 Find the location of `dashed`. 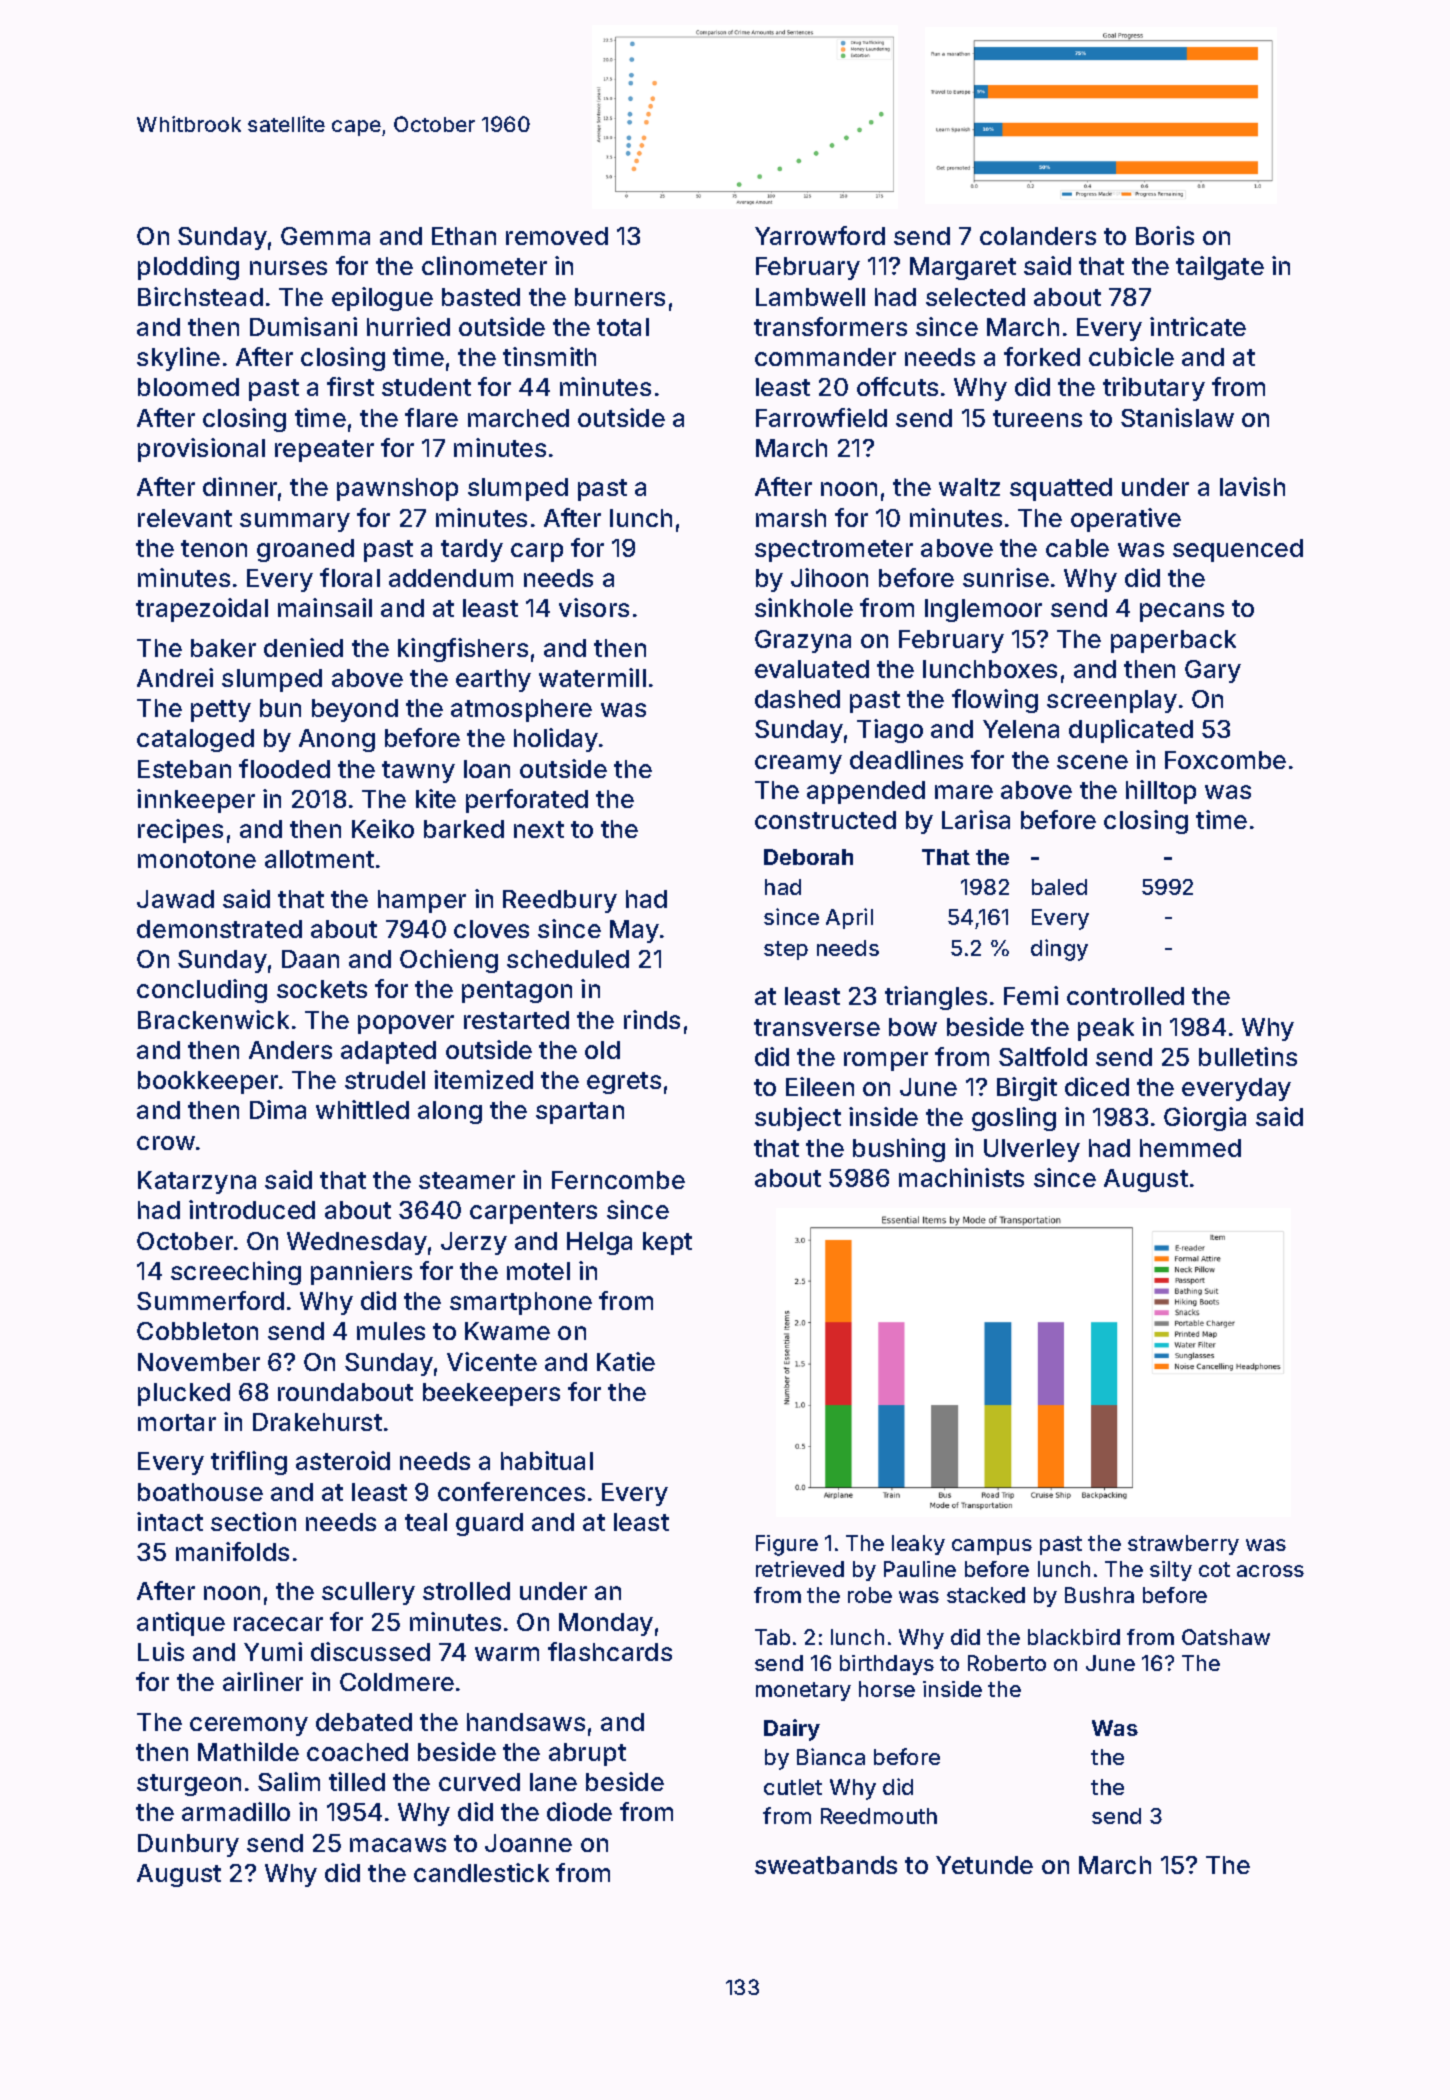

dashed is located at coordinates (797, 699).
